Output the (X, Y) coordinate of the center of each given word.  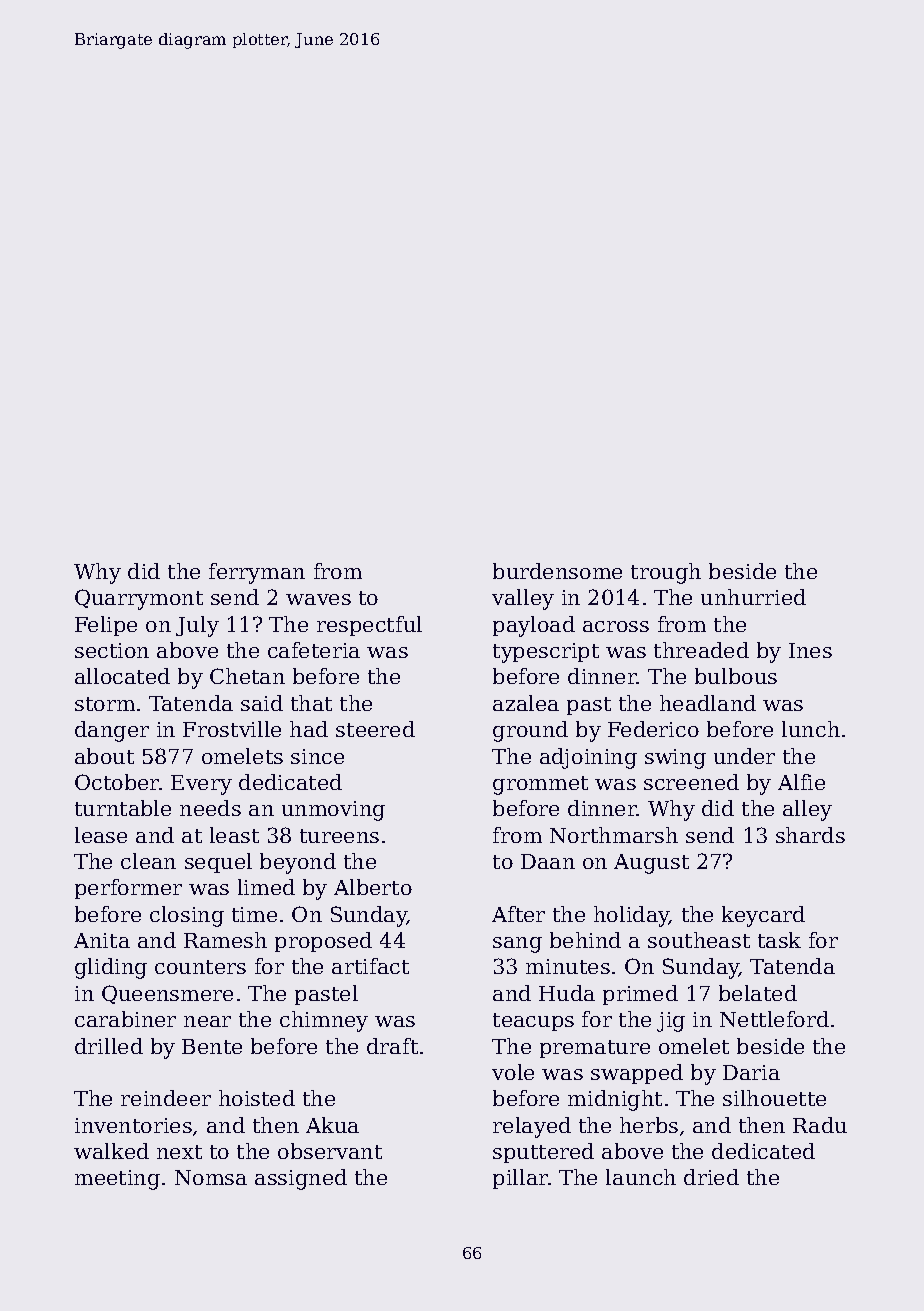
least (234, 835)
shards (810, 835)
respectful (369, 626)
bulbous (736, 676)
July (197, 626)
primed (640, 995)
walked (111, 1151)
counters (200, 967)
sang (517, 945)
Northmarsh (614, 835)
